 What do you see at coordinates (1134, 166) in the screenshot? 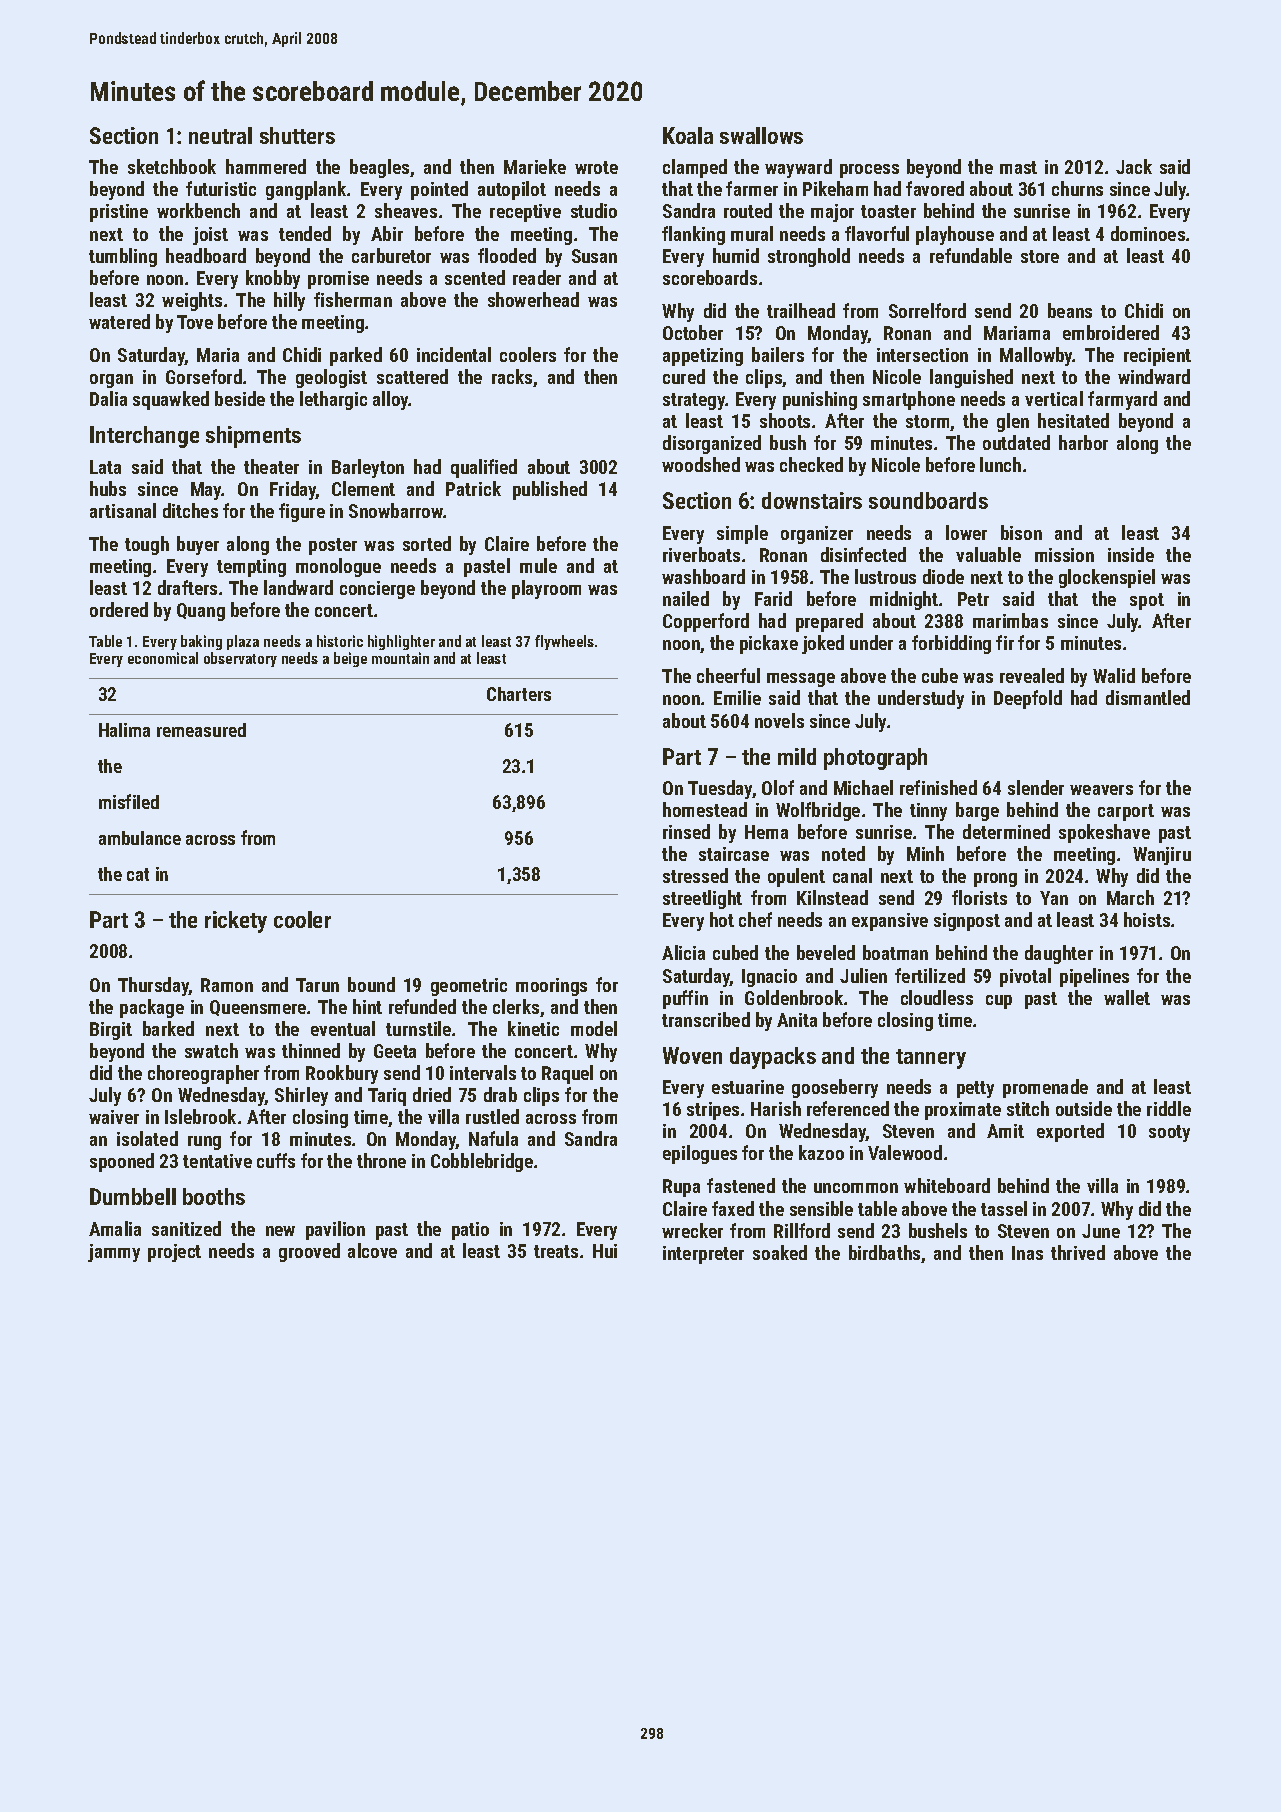
I see `Jack` at bounding box center [1134, 166].
